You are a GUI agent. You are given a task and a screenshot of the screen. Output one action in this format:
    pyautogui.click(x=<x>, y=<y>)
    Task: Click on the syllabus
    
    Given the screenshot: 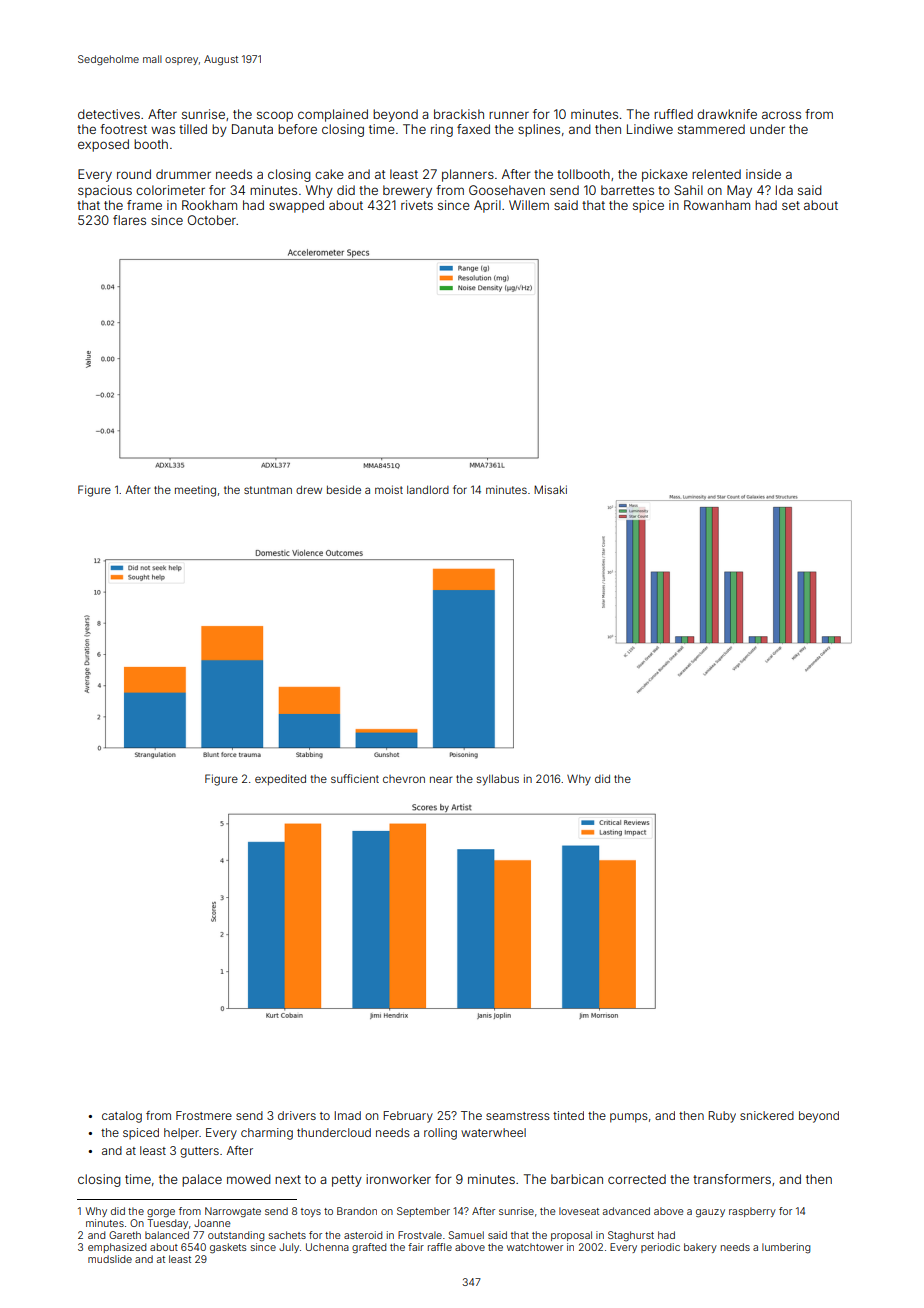 What is the action you would take?
    pyautogui.click(x=498, y=780)
